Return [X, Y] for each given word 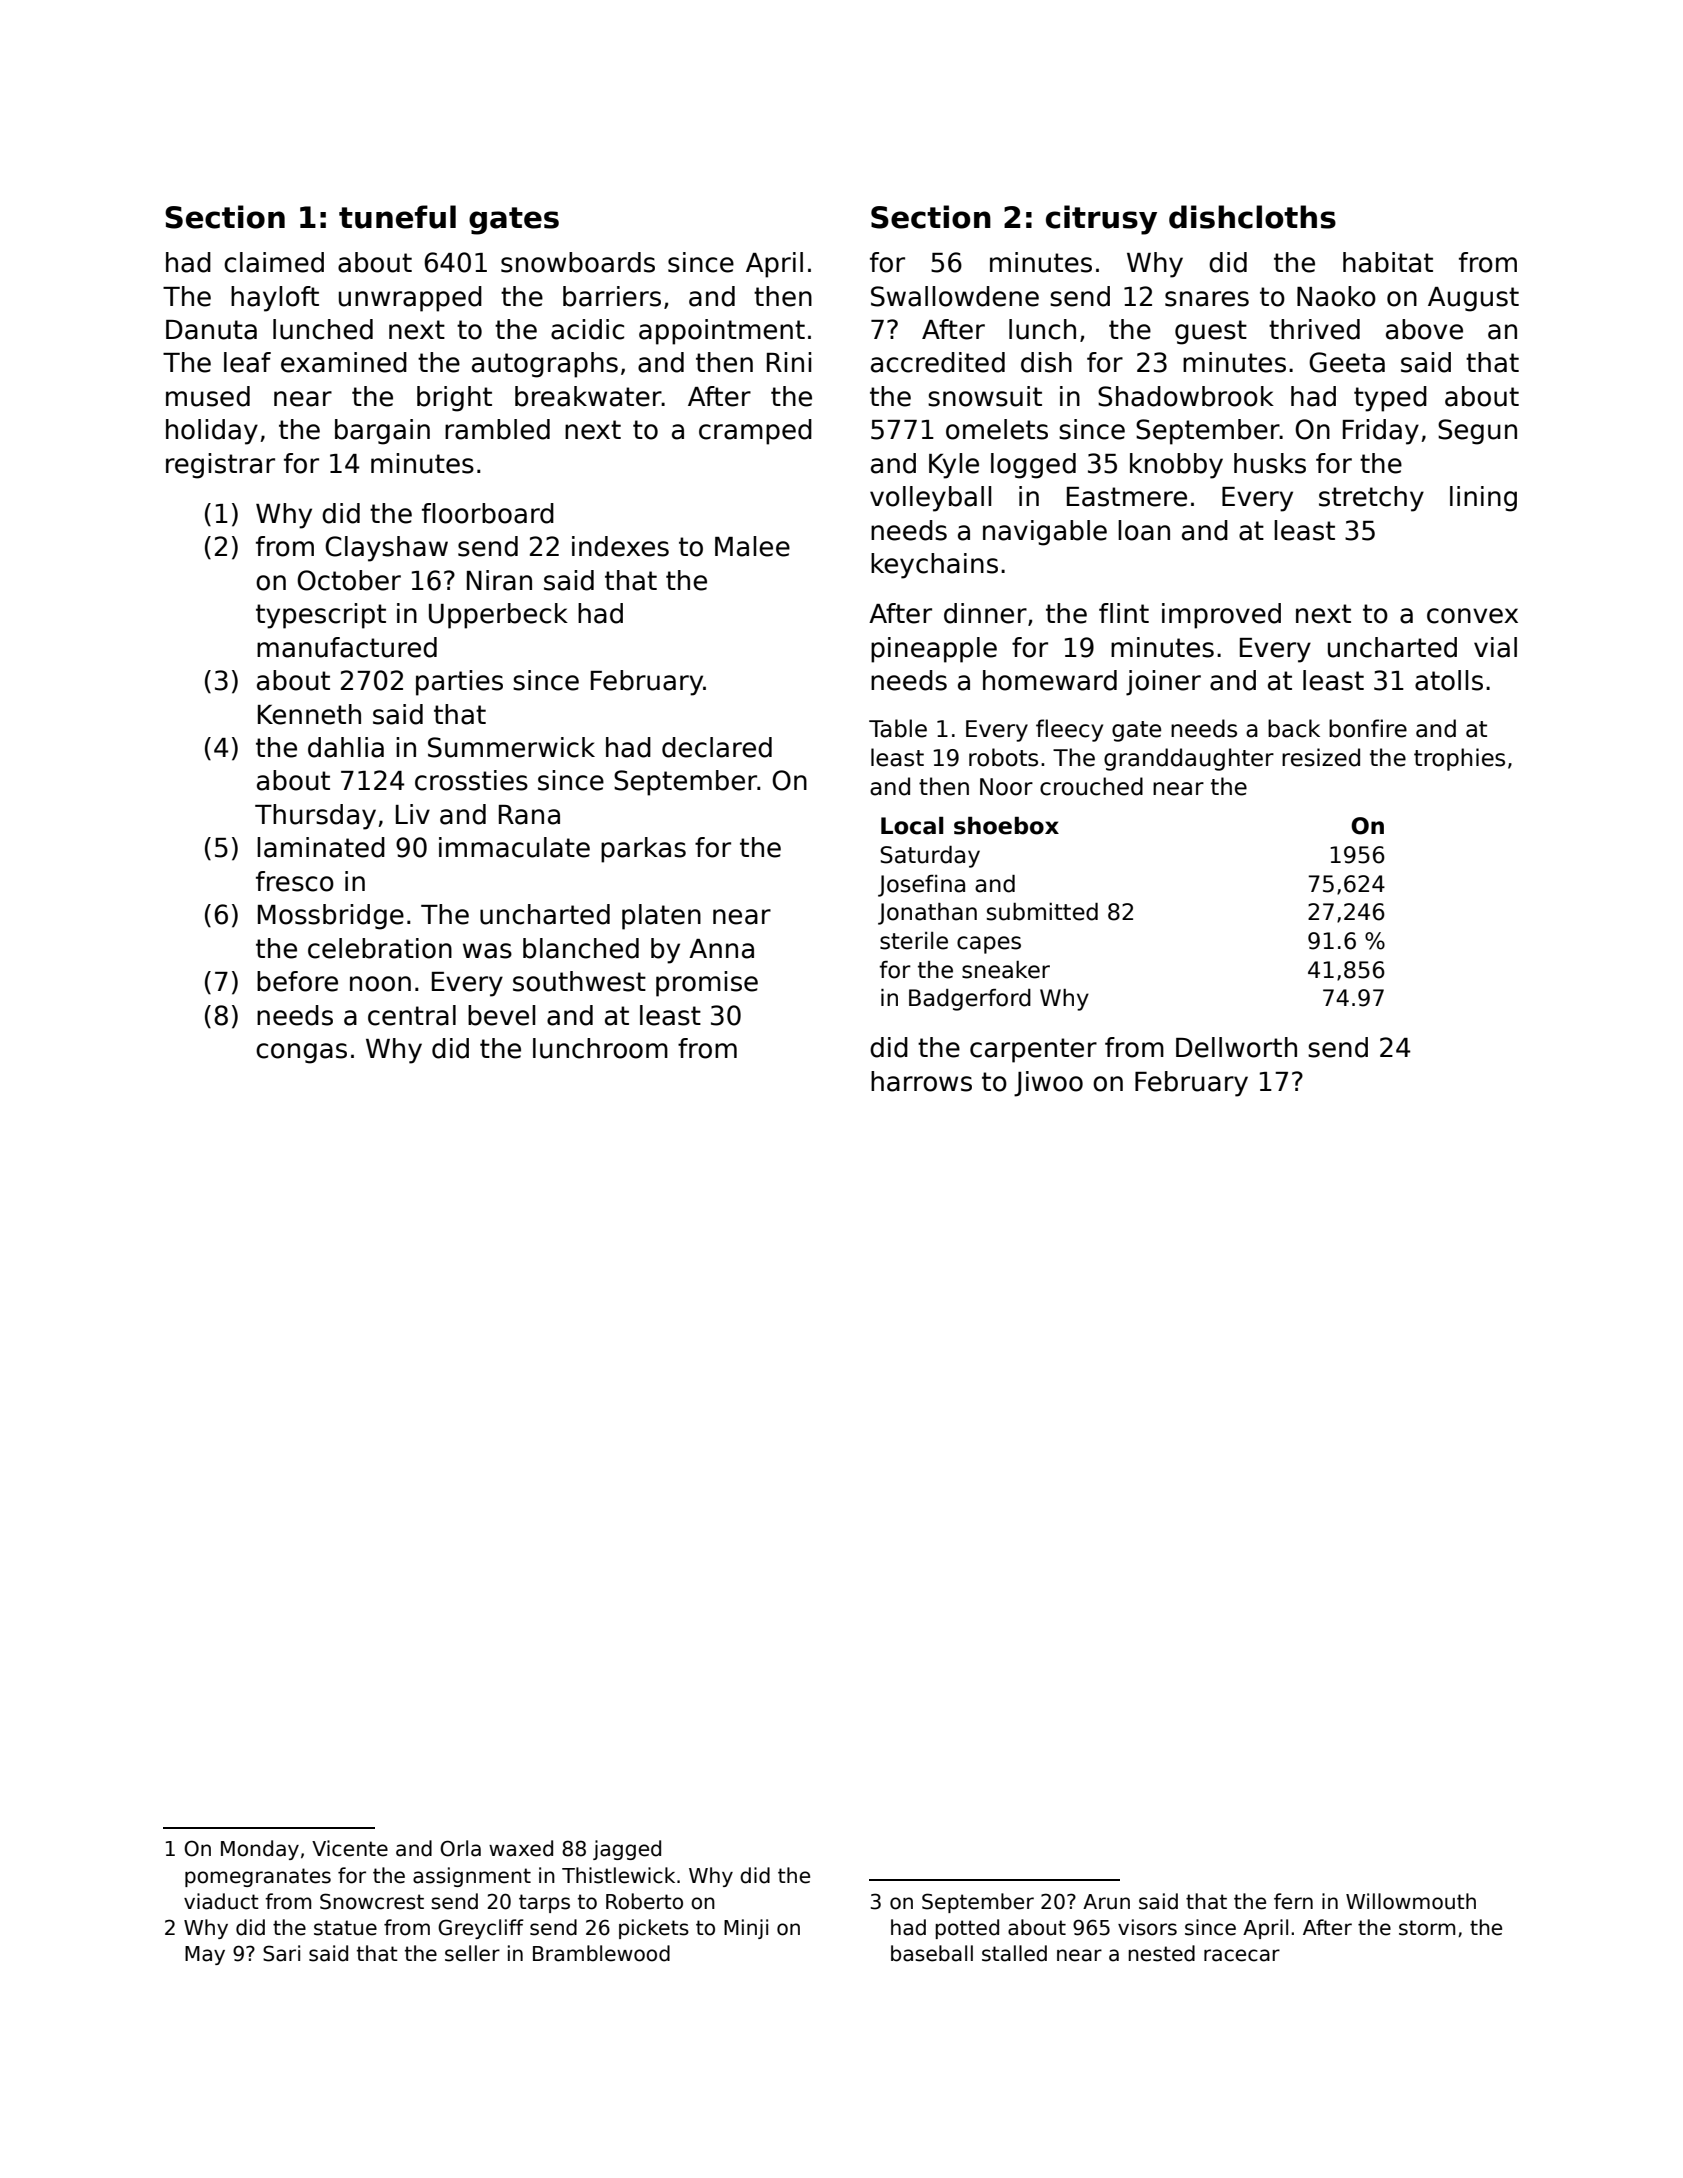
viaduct [221, 1901]
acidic [587, 329]
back [1294, 728]
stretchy [1371, 499]
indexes [620, 546]
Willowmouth [1411, 1901]
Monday [260, 1850]
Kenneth [309, 714]
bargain [382, 432]
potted [967, 1929]
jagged [627, 1850]
